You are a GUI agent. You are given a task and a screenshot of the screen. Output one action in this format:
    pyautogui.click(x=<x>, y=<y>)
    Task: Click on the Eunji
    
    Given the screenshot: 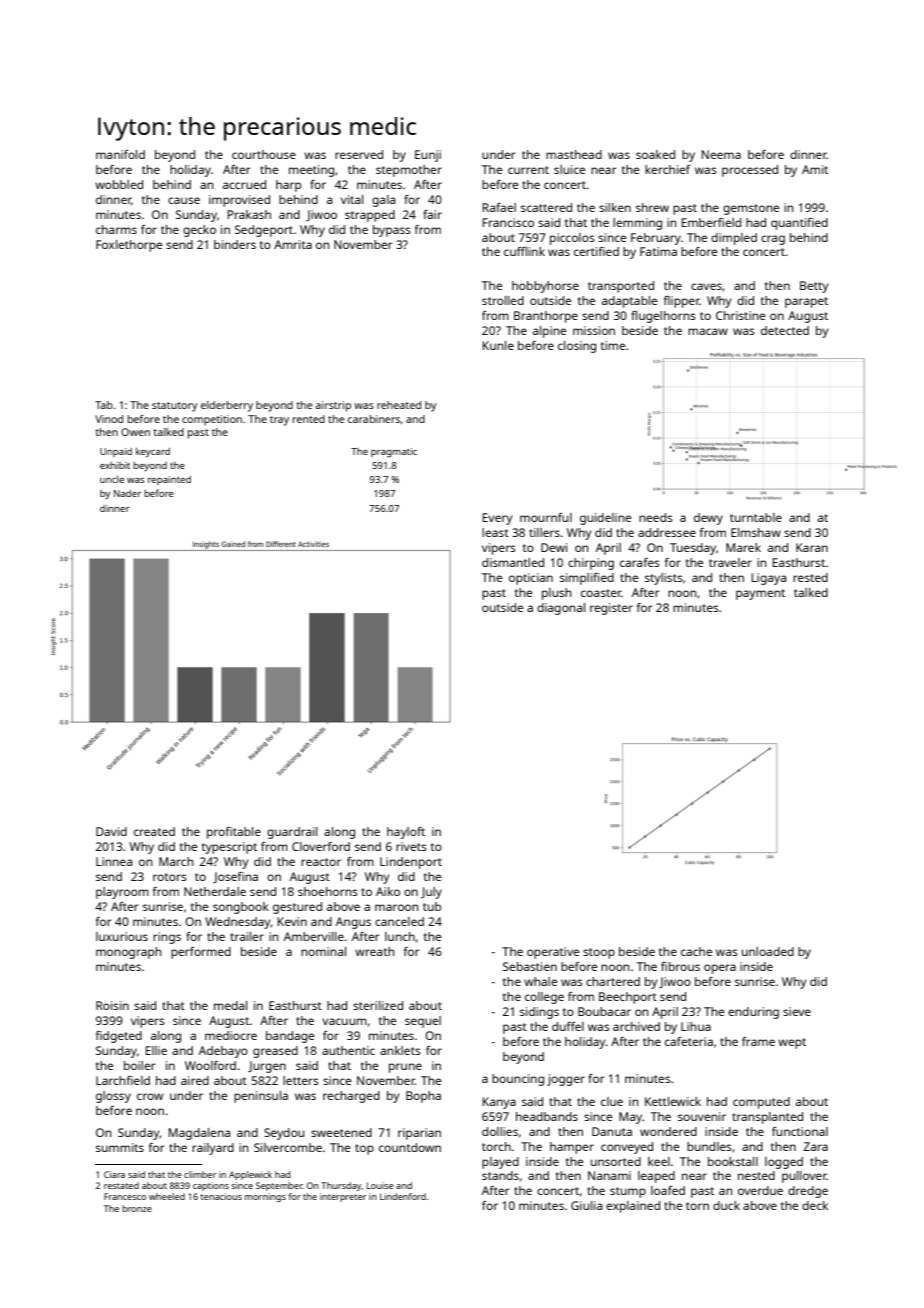 What is the action you would take?
    pyautogui.click(x=428, y=156)
